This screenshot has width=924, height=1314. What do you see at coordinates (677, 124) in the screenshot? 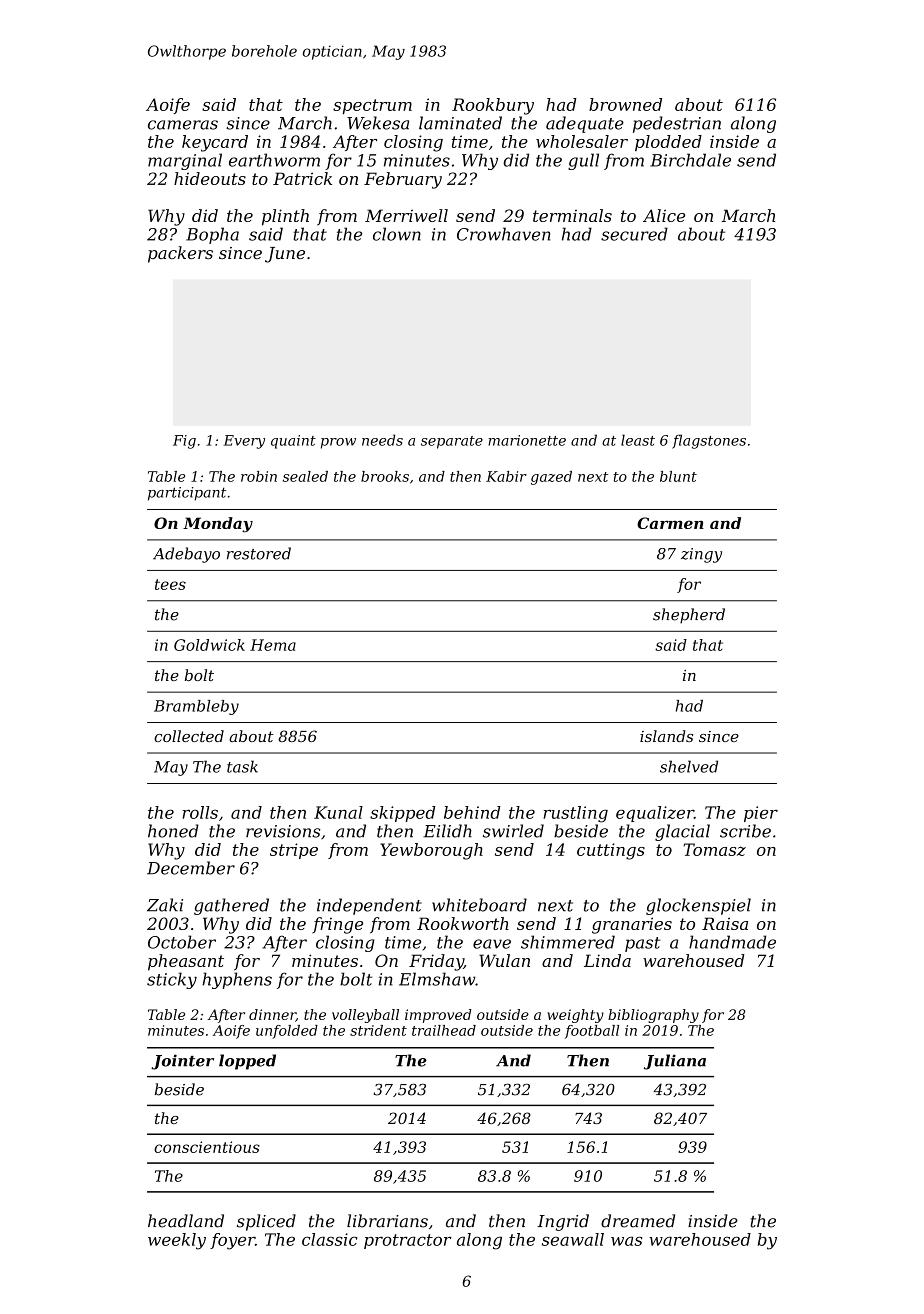
I see `pedestrian` at bounding box center [677, 124].
